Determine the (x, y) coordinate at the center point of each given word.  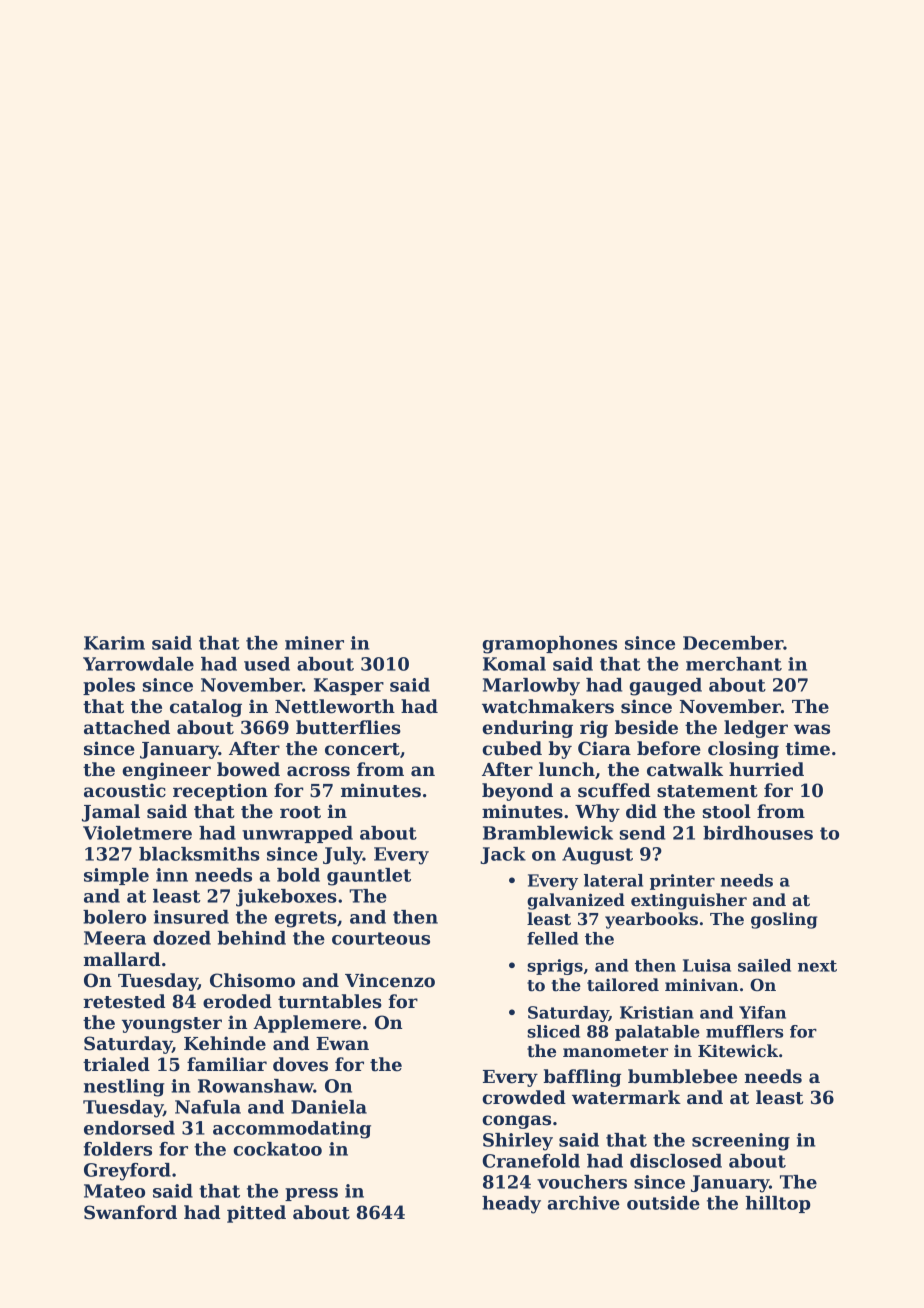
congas (516, 1122)
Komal (514, 664)
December (733, 643)
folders (118, 1149)
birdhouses (758, 833)
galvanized (576, 901)
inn (172, 875)
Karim (114, 643)
